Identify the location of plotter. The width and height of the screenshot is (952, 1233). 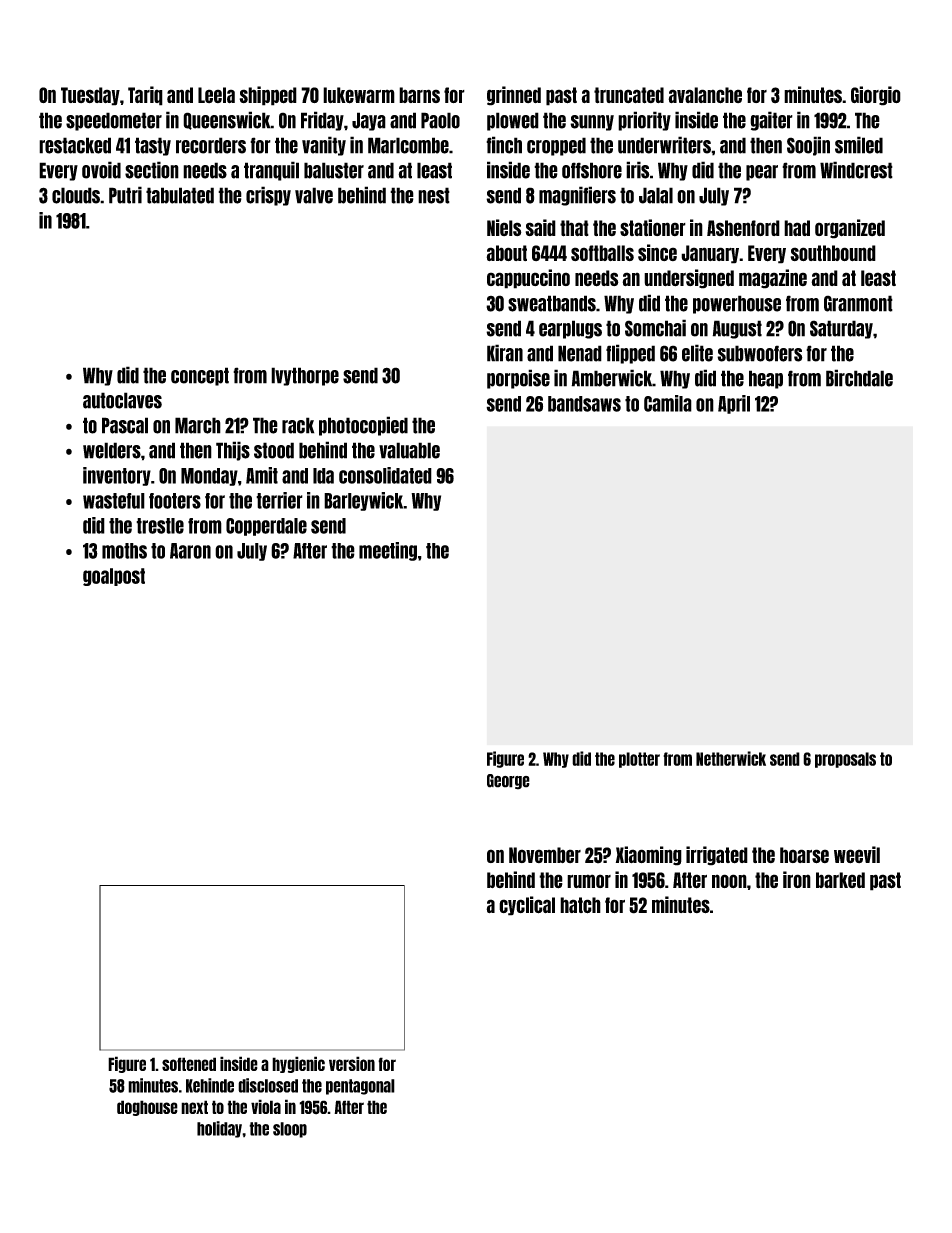
(639, 760).
